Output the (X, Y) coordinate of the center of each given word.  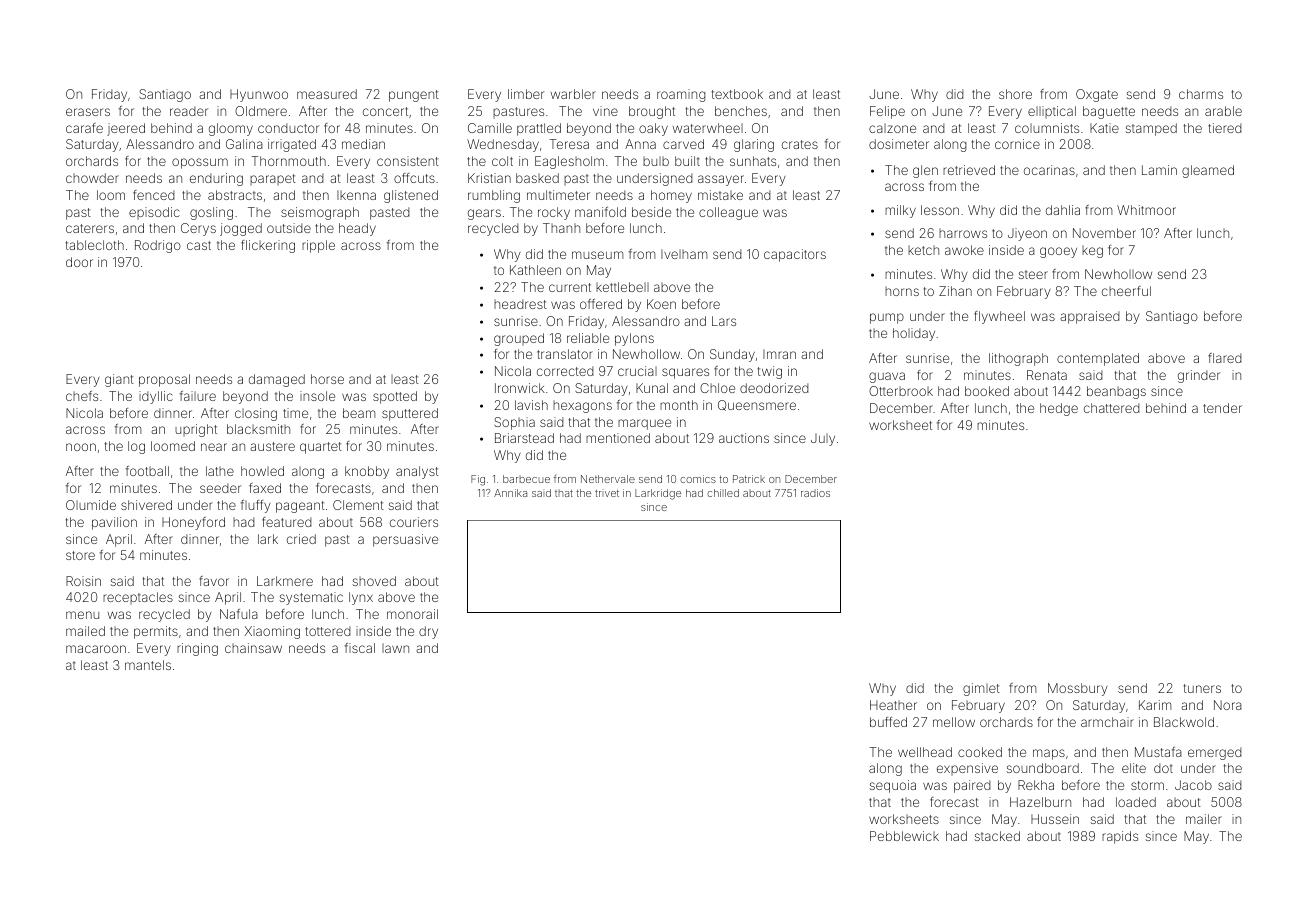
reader (189, 111)
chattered (1112, 408)
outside (289, 228)
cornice (1017, 144)
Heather (893, 705)
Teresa (569, 144)
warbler (573, 94)
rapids (1120, 837)
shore (1015, 94)
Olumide (91, 505)
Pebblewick (904, 836)
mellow (954, 722)
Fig (478, 480)
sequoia (893, 786)
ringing (197, 649)
